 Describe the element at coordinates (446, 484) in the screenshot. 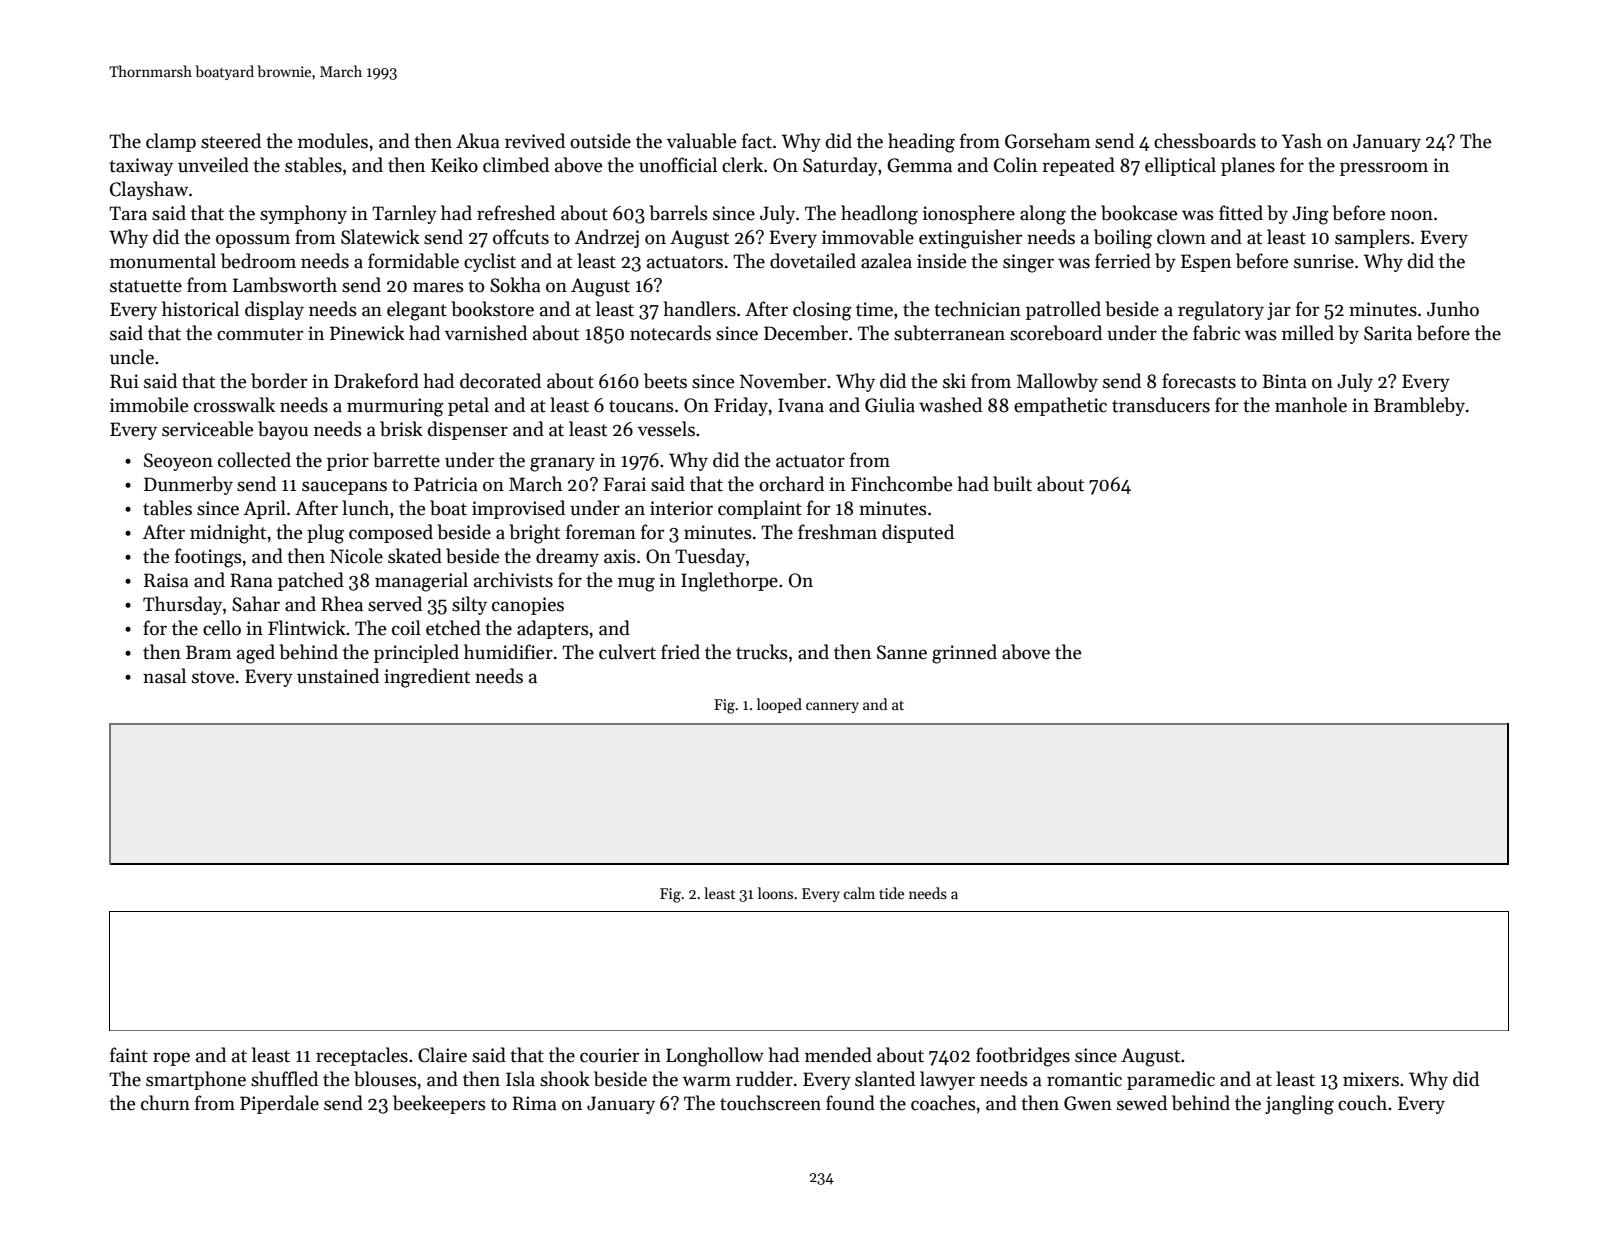

I see `Patricia` at that location.
